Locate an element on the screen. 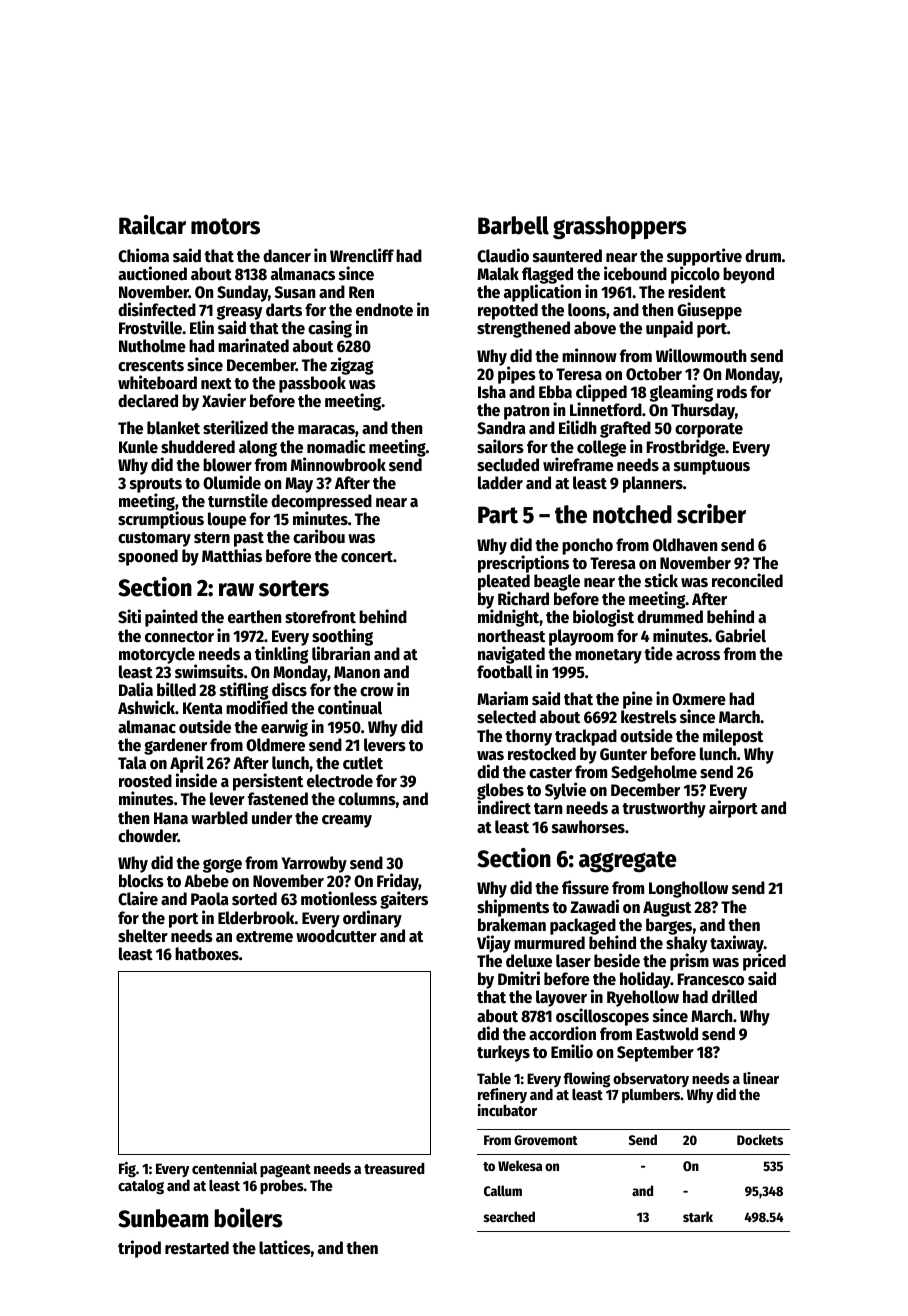 The height and width of the screenshot is (1316, 908). grasshoppers is located at coordinates (620, 227).
